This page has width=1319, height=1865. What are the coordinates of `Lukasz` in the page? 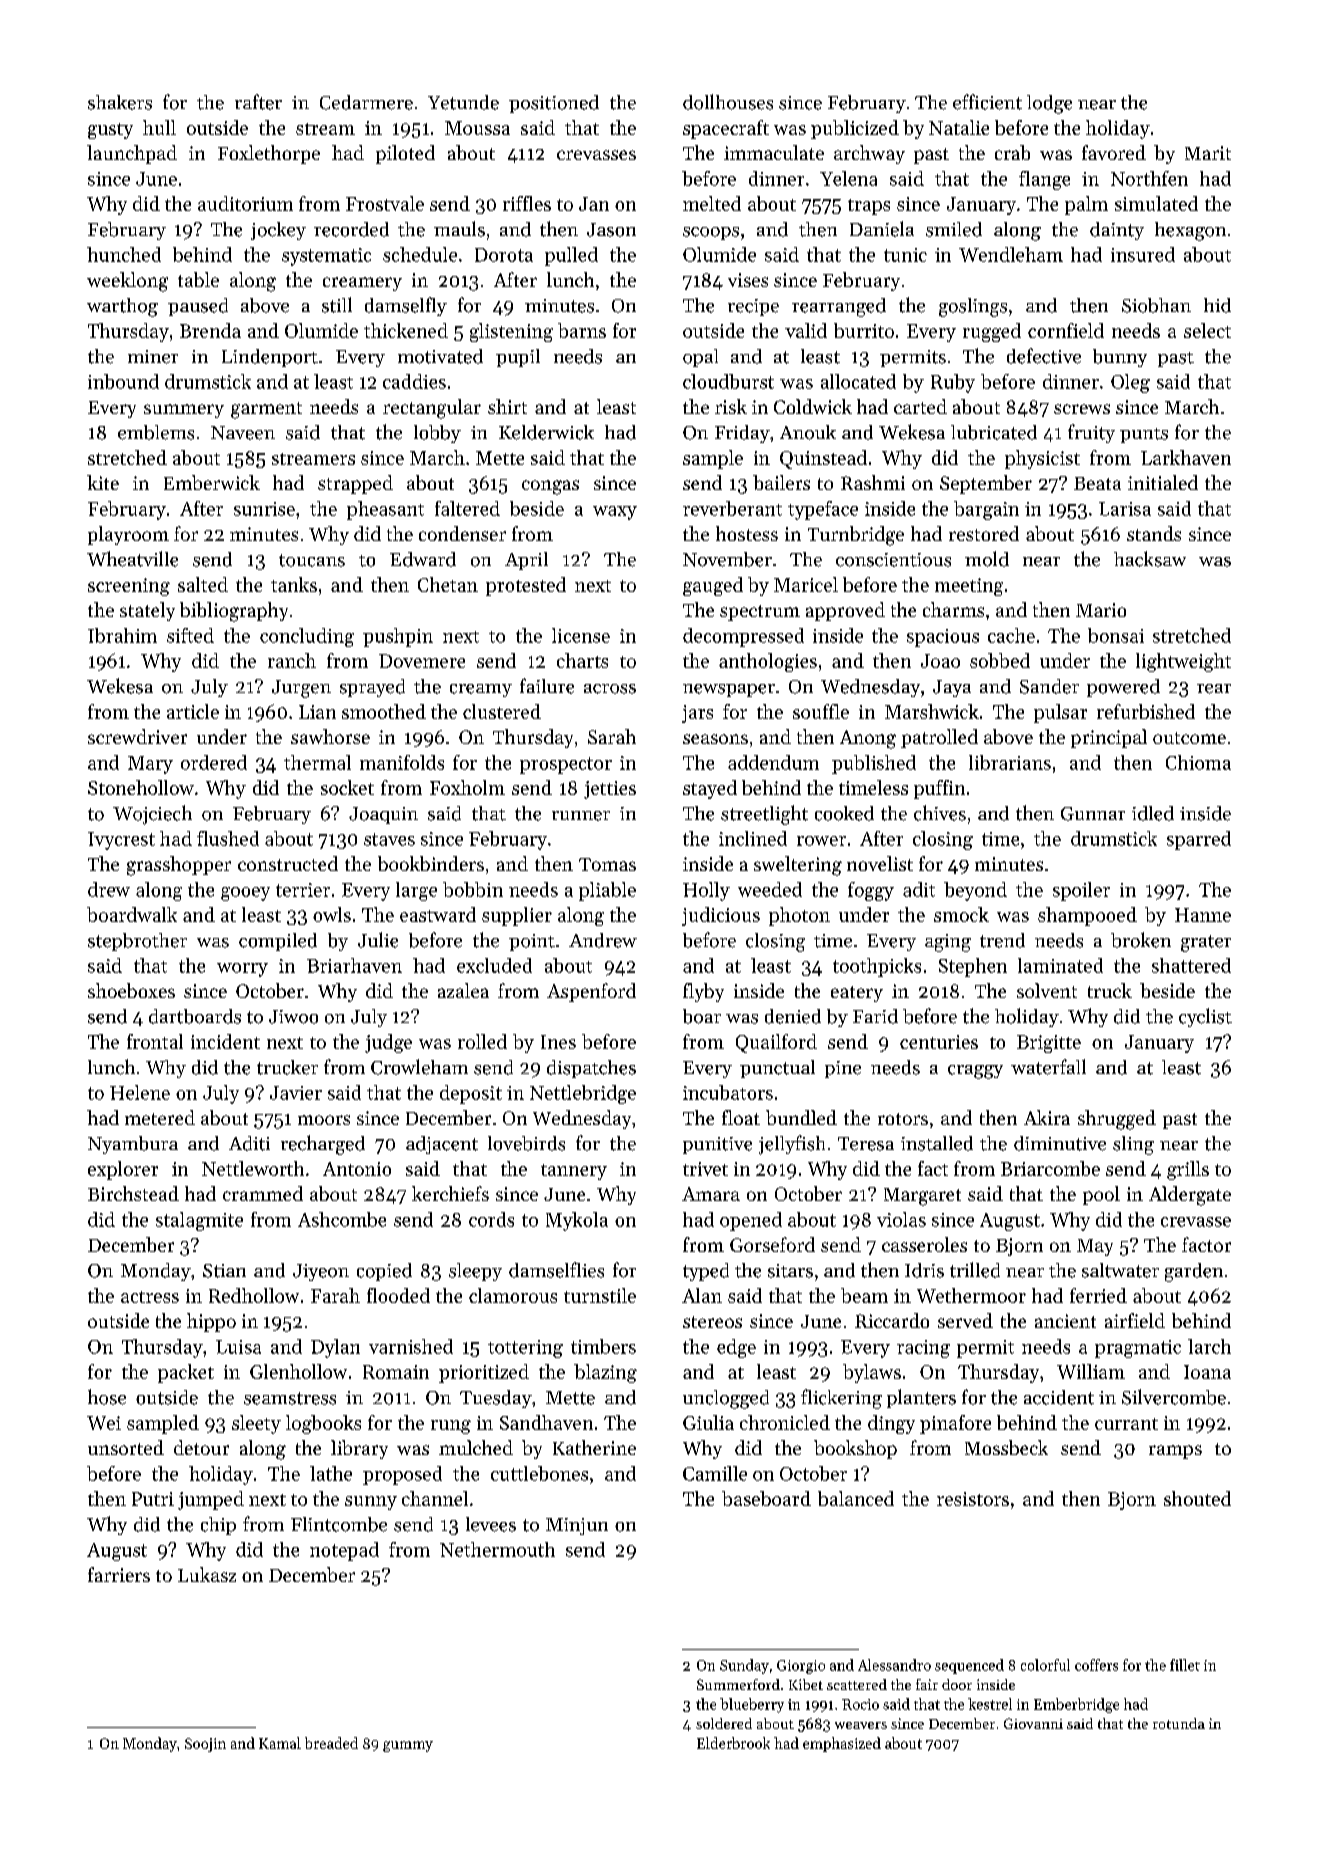 It's located at (207, 1574).
